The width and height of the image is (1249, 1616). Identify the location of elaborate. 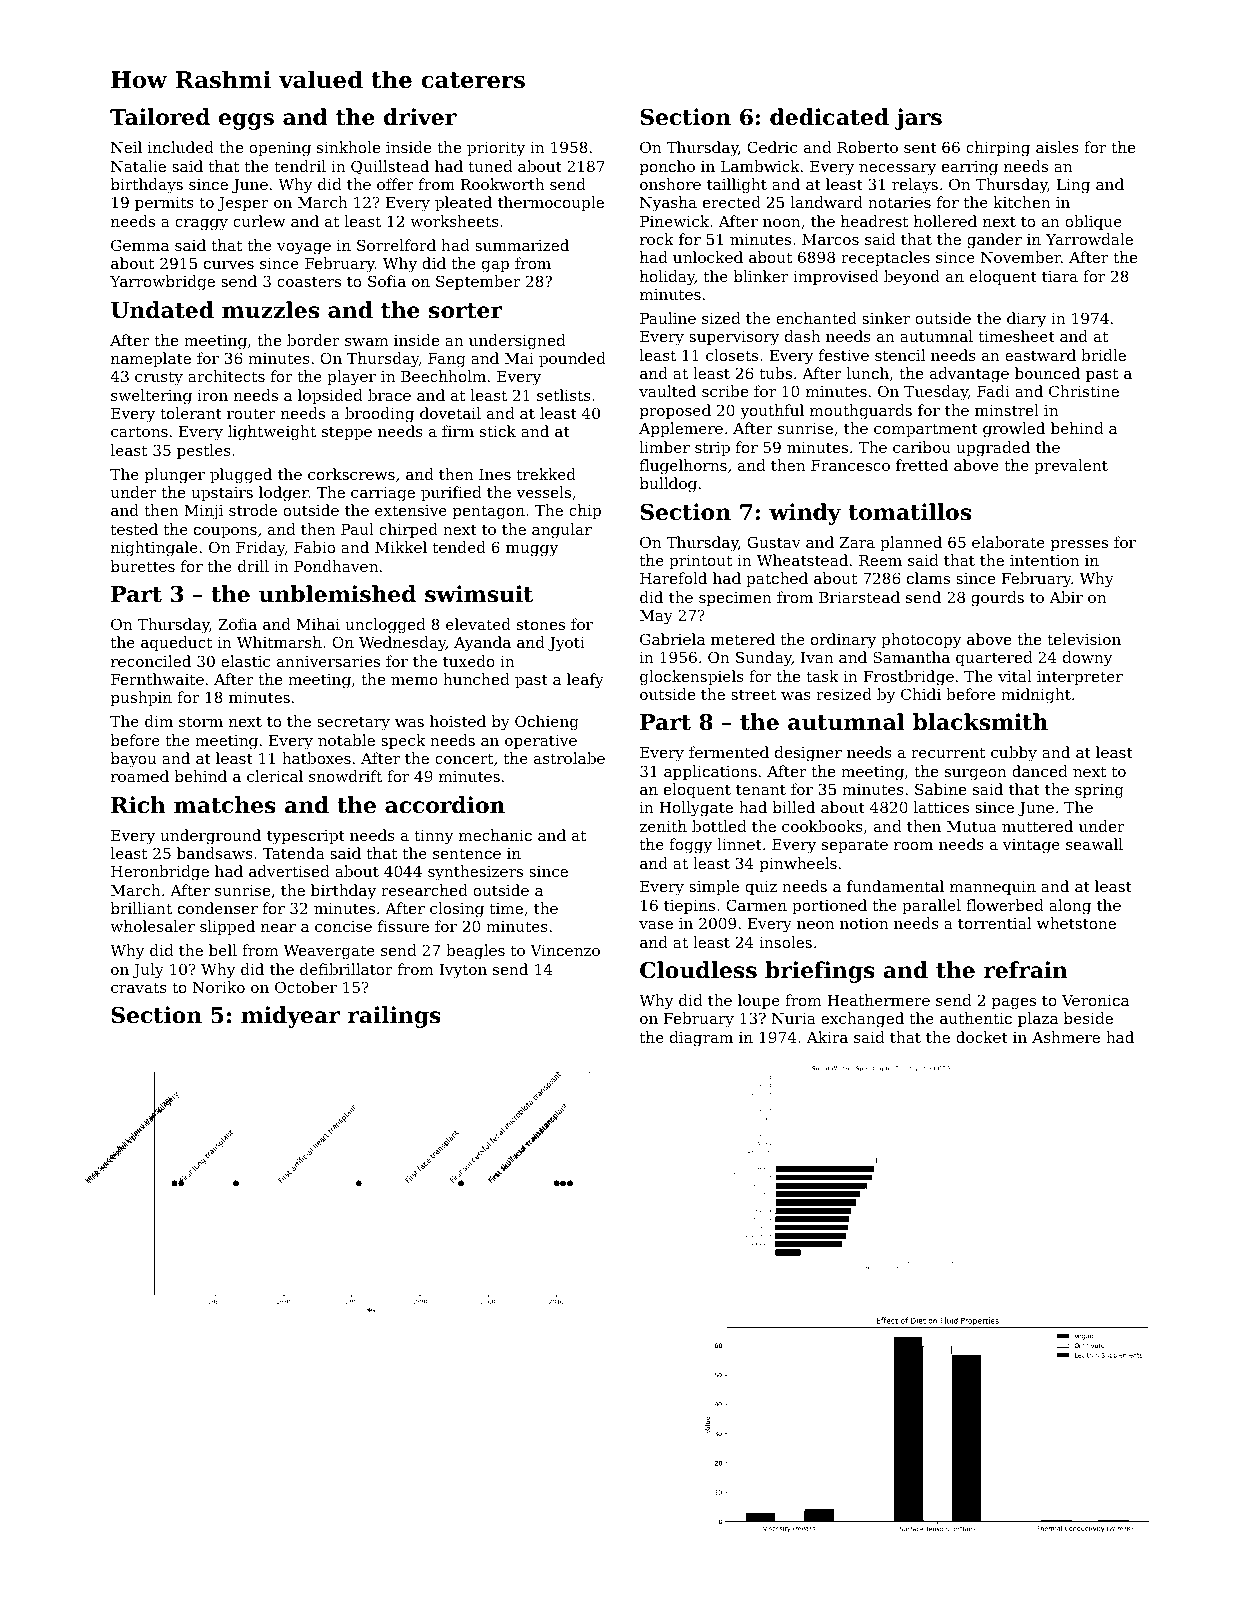
(1008, 542).
